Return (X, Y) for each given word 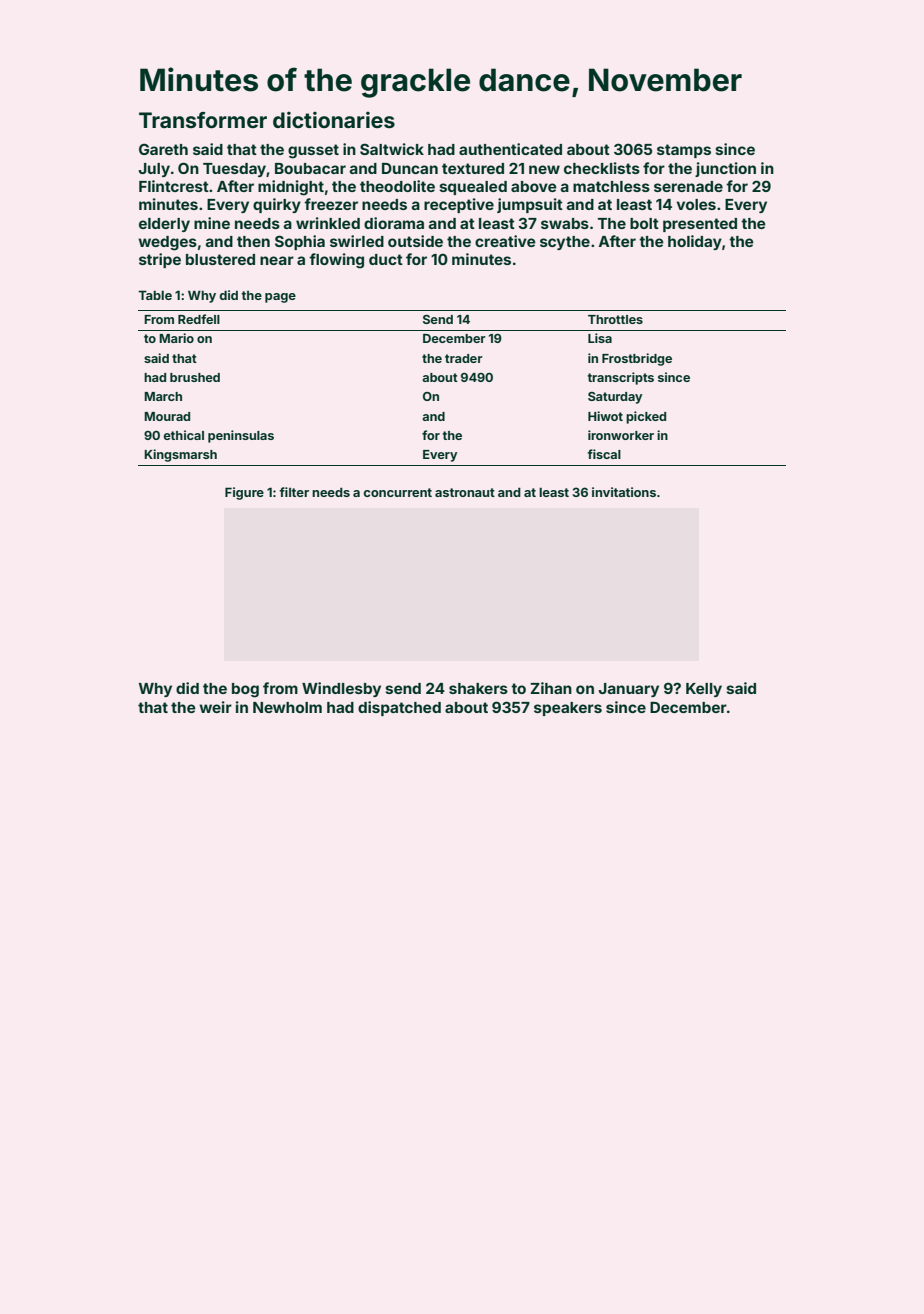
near (277, 260)
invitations (624, 492)
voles (696, 204)
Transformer (203, 120)
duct (386, 259)
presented (700, 225)
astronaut (465, 492)
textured (473, 168)
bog (245, 690)
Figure (244, 493)
